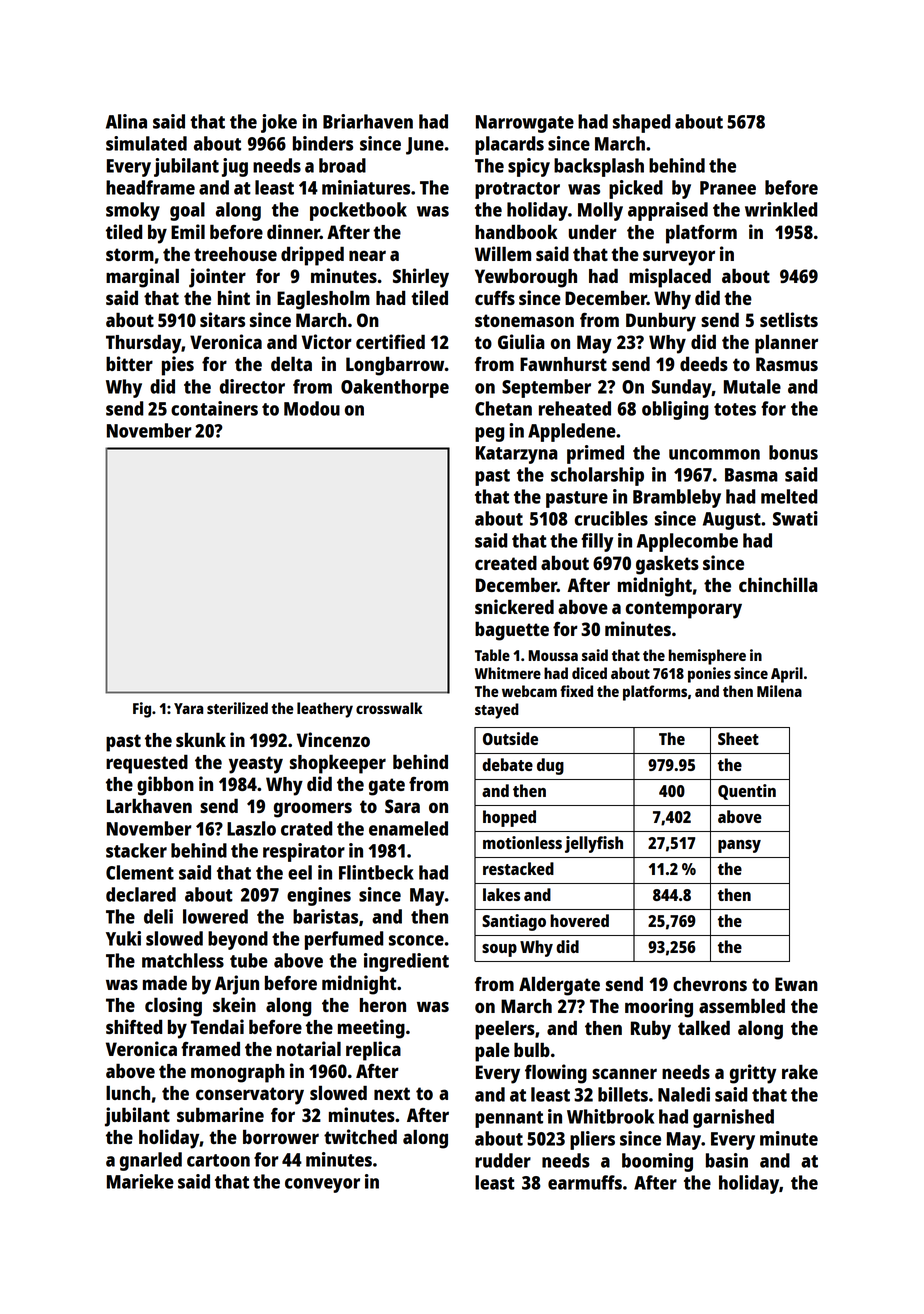 The height and width of the image is (1314, 924). Describe the element at coordinates (659, 1008) in the image. I see `mooring` at that location.
